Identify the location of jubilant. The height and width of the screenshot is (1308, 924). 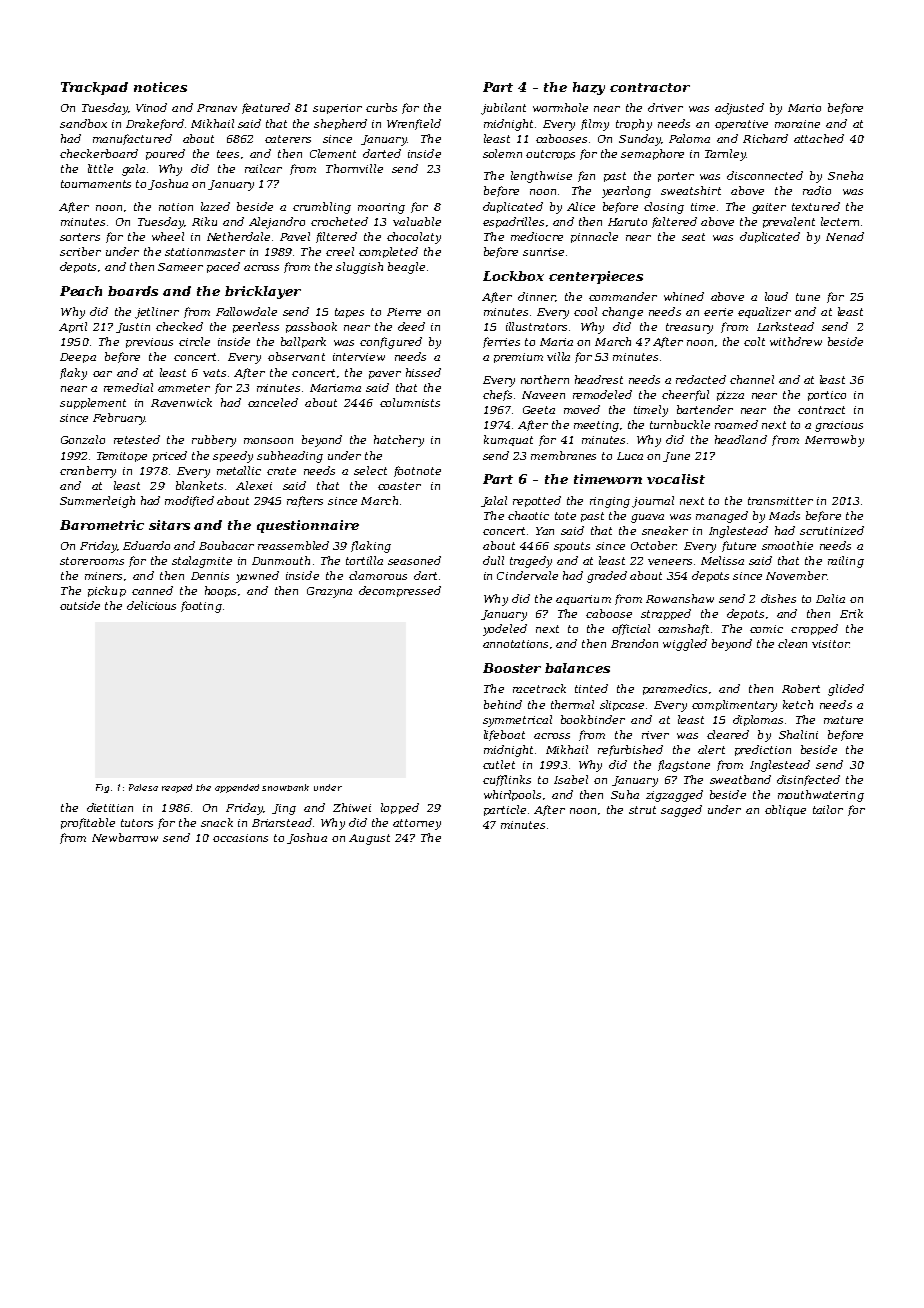
(503, 109).
